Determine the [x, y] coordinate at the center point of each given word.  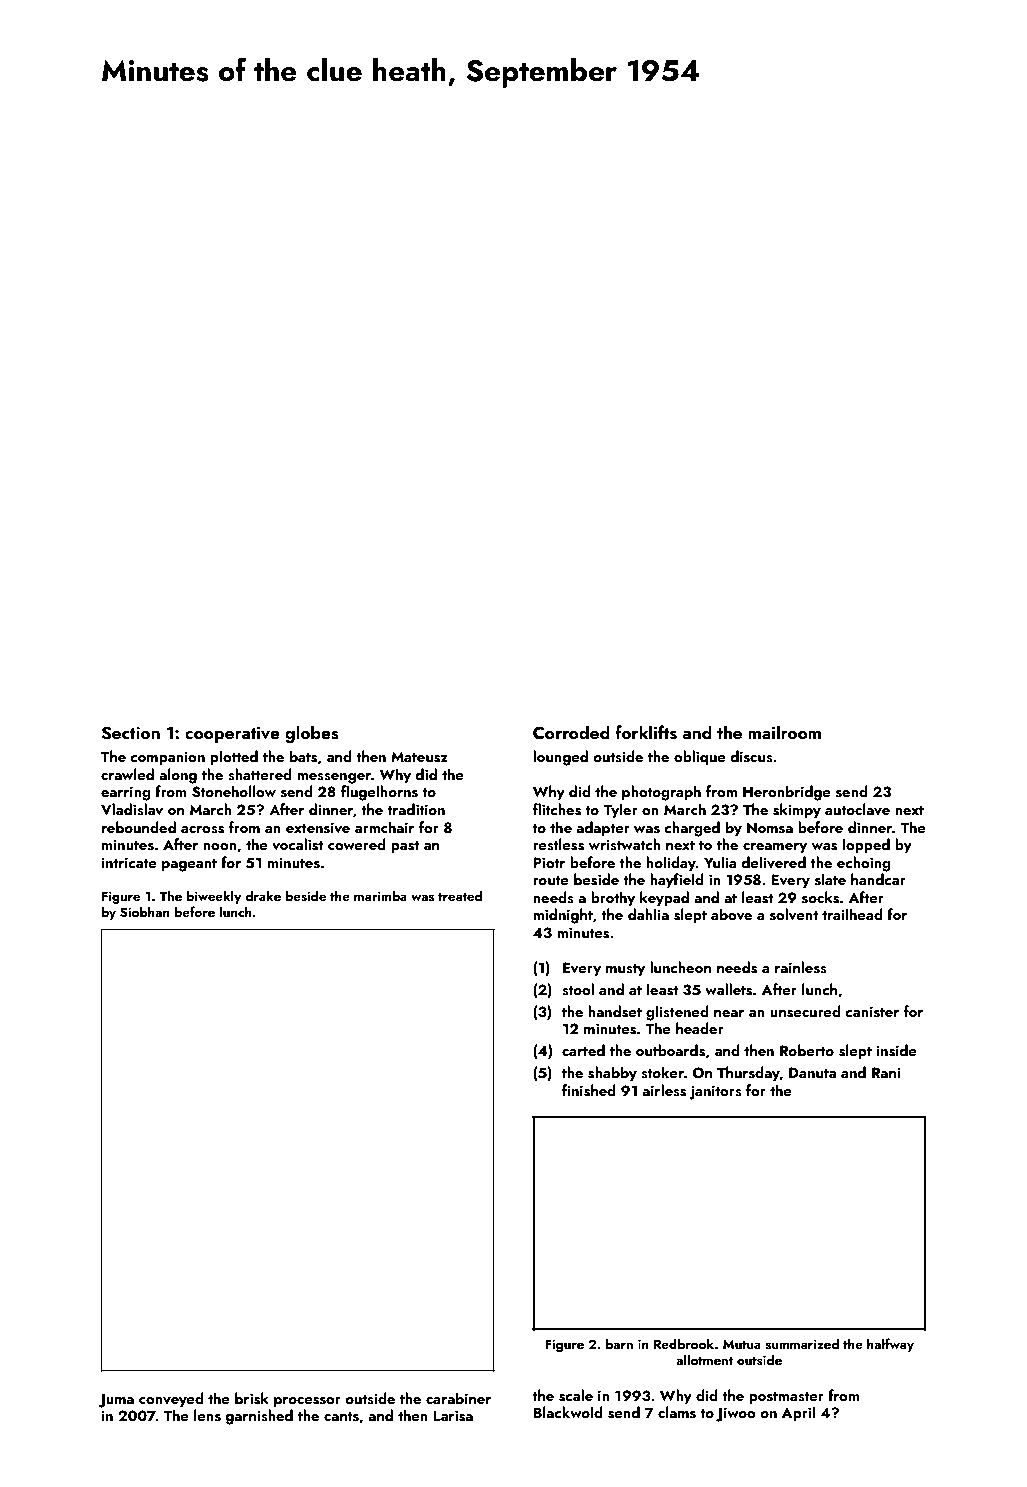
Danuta [812, 1072]
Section [130, 733]
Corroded [571, 732]
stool [578, 989]
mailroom [784, 732]
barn [619, 1343]
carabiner [458, 1398]
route [551, 880]
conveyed [171, 1400]
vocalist [297, 844]
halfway [890, 1345]
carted [583, 1050]
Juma [116, 1400]
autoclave [857, 809]
